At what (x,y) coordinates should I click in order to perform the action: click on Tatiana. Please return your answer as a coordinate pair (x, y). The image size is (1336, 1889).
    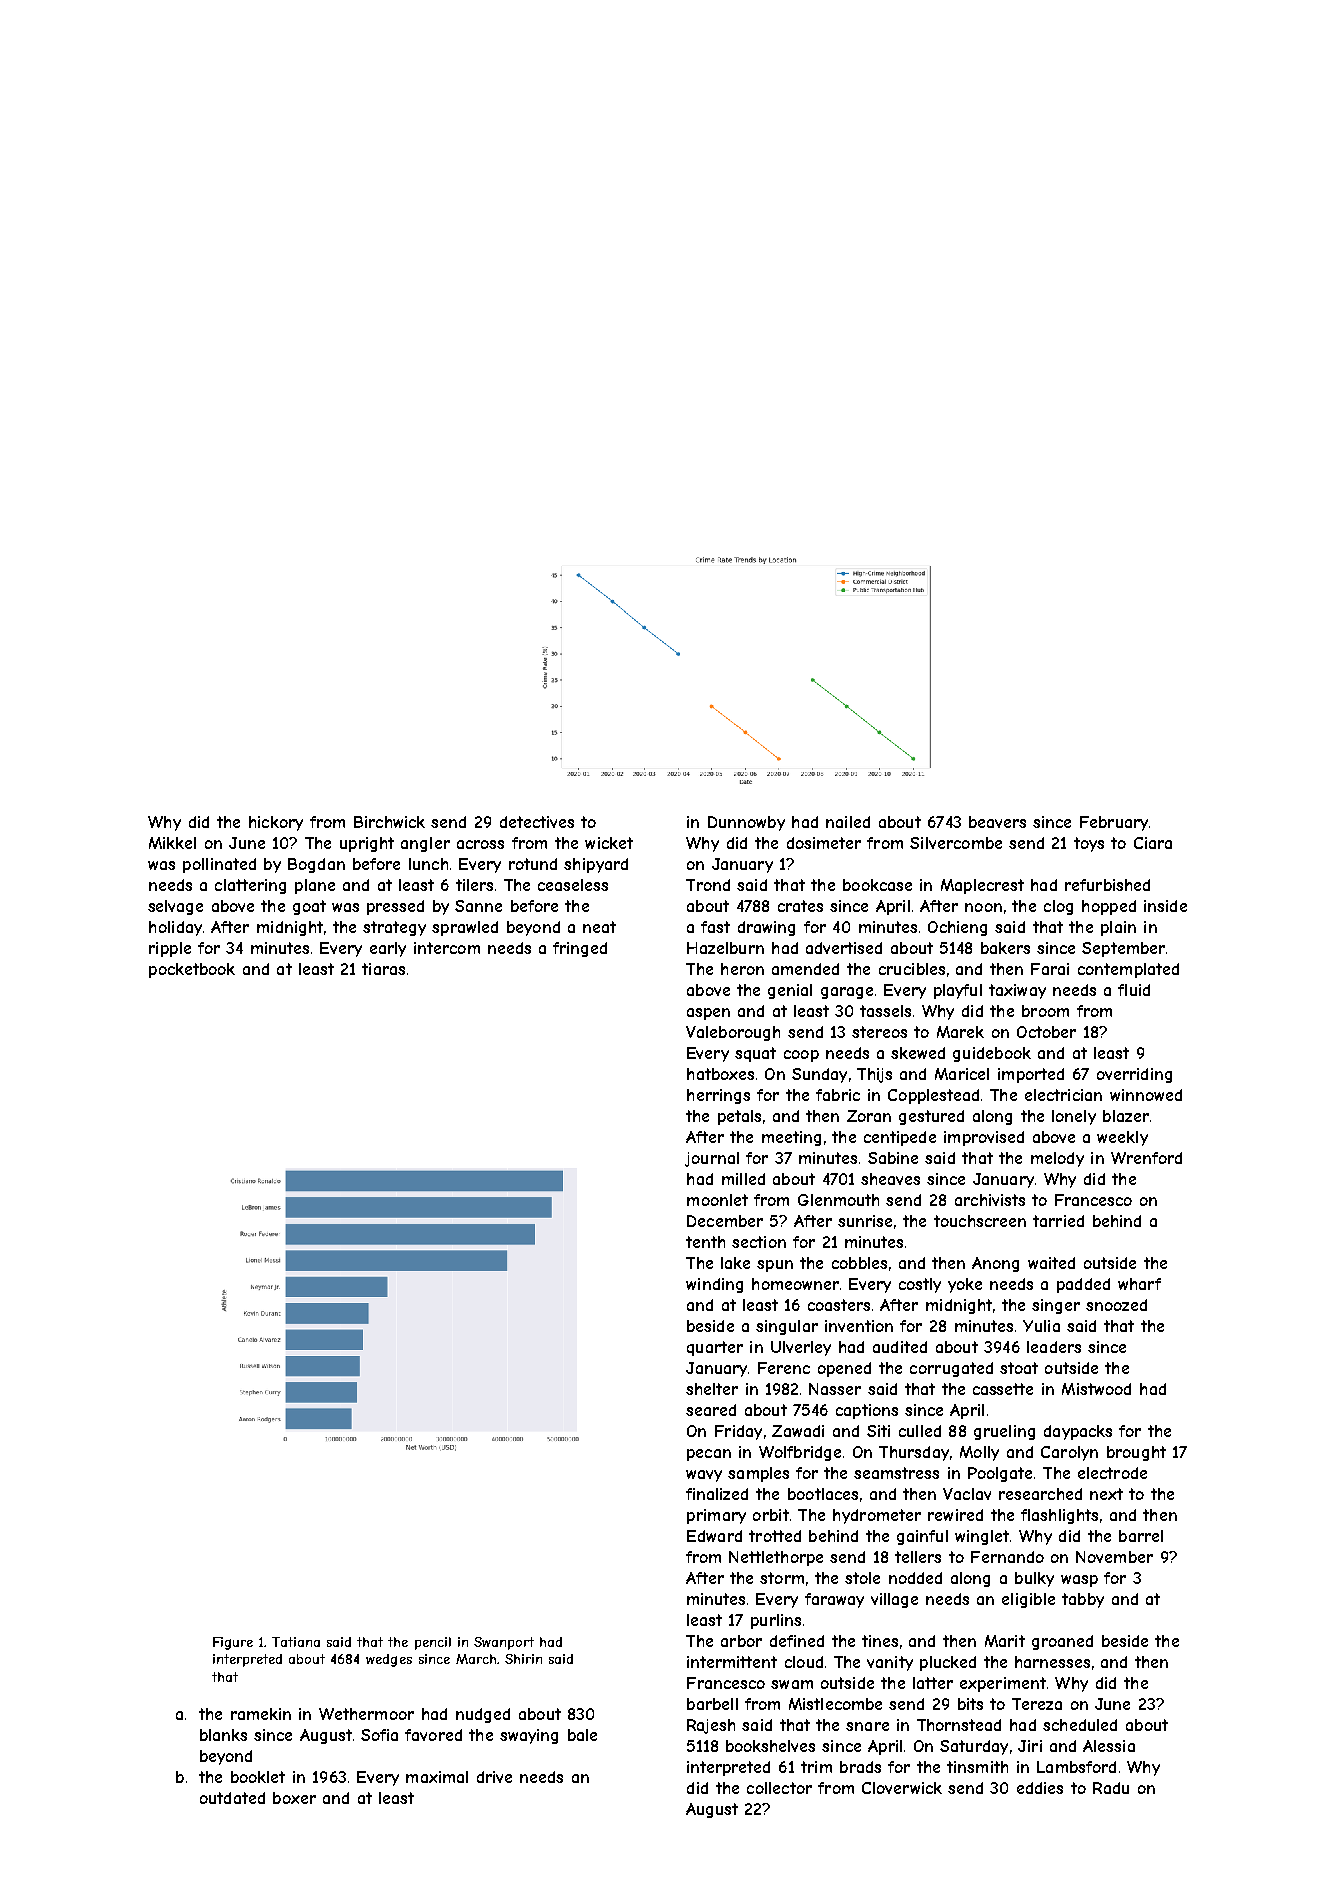
    Looking at the image, I should click on (296, 1642).
